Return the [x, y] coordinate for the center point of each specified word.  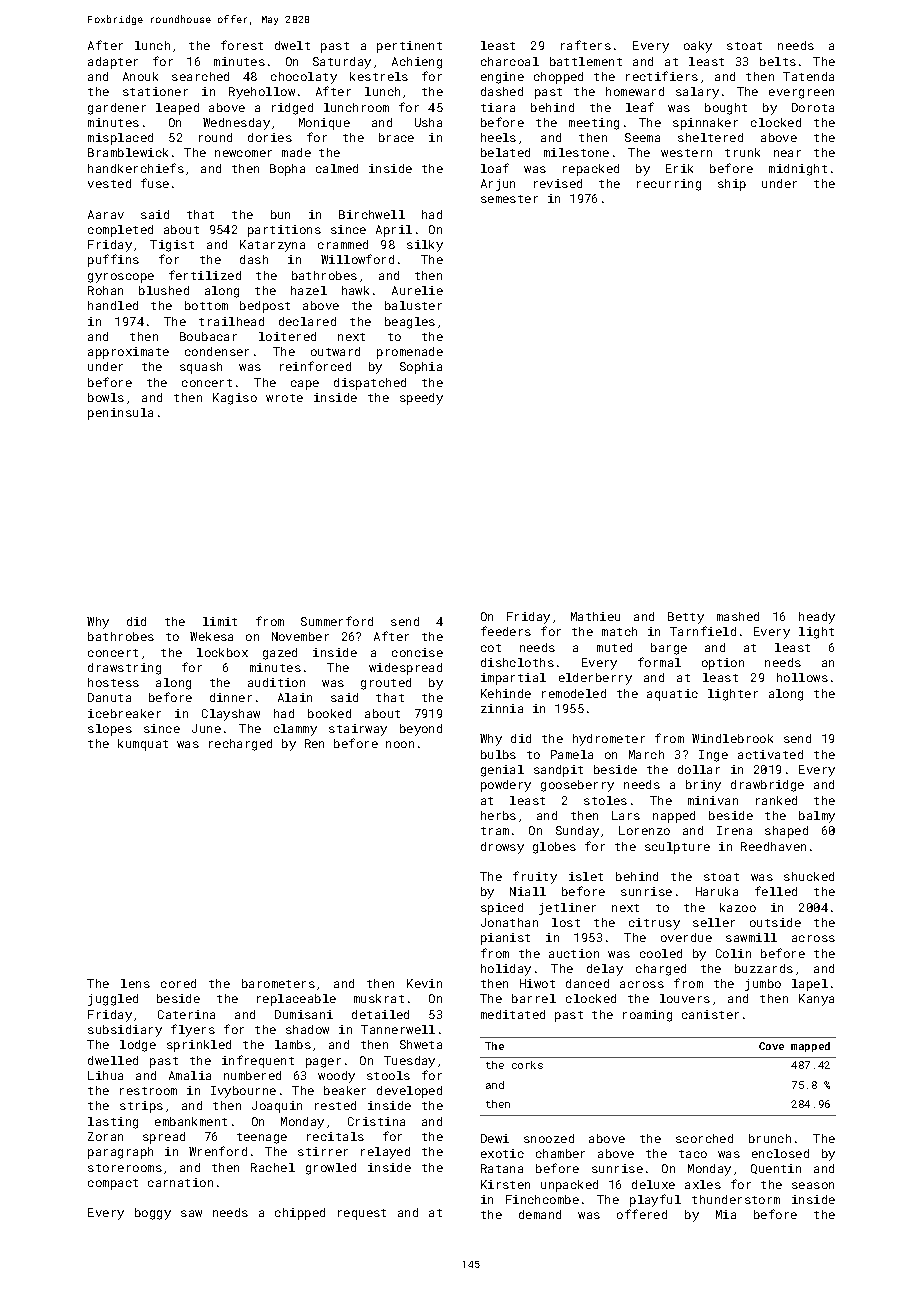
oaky [698, 47]
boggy [153, 1214]
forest [242, 45]
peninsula [120, 414]
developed [409, 1092]
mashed [738, 616]
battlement [586, 61]
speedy [421, 399]
